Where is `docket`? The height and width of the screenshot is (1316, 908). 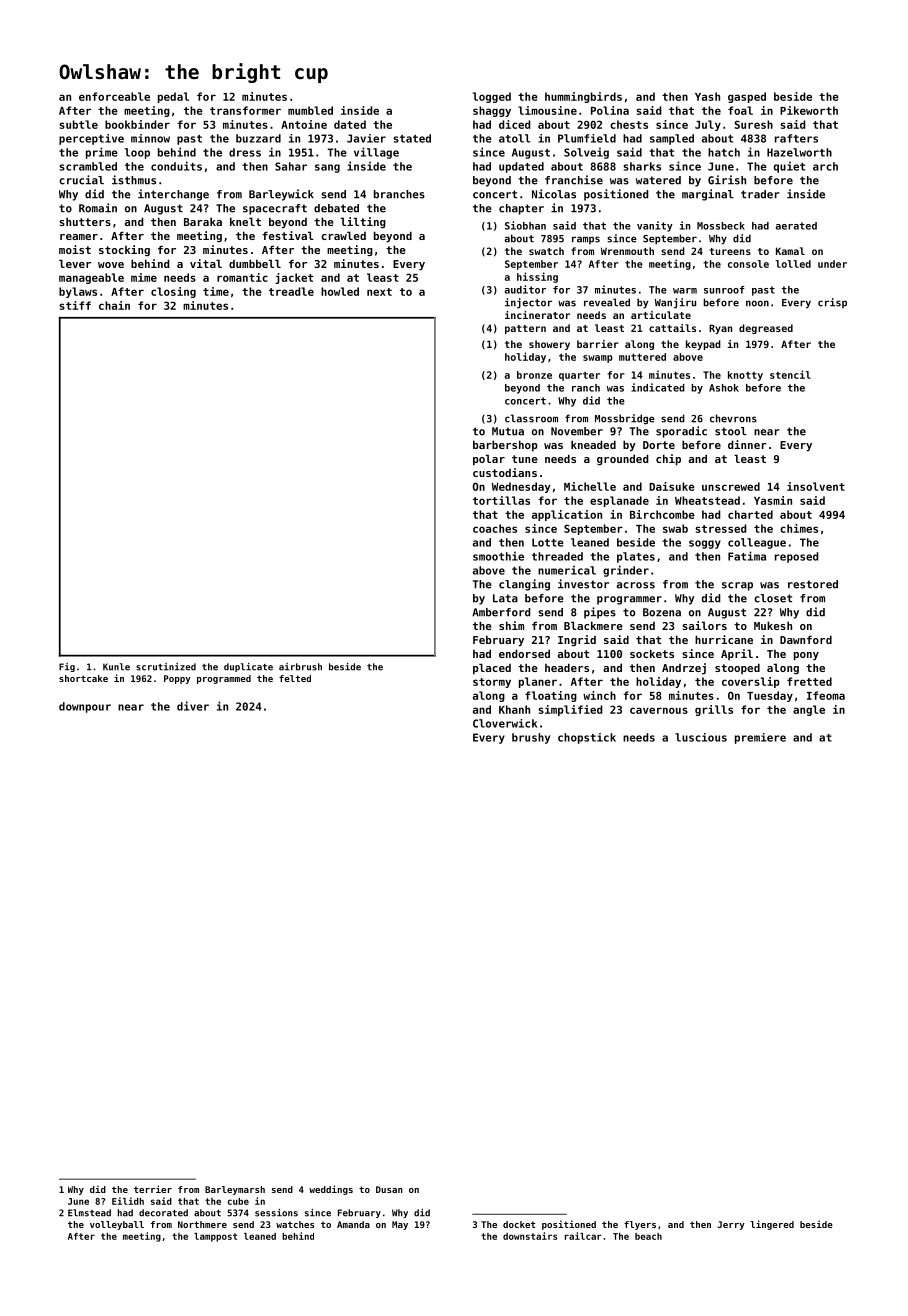 docket is located at coordinates (519, 1224).
